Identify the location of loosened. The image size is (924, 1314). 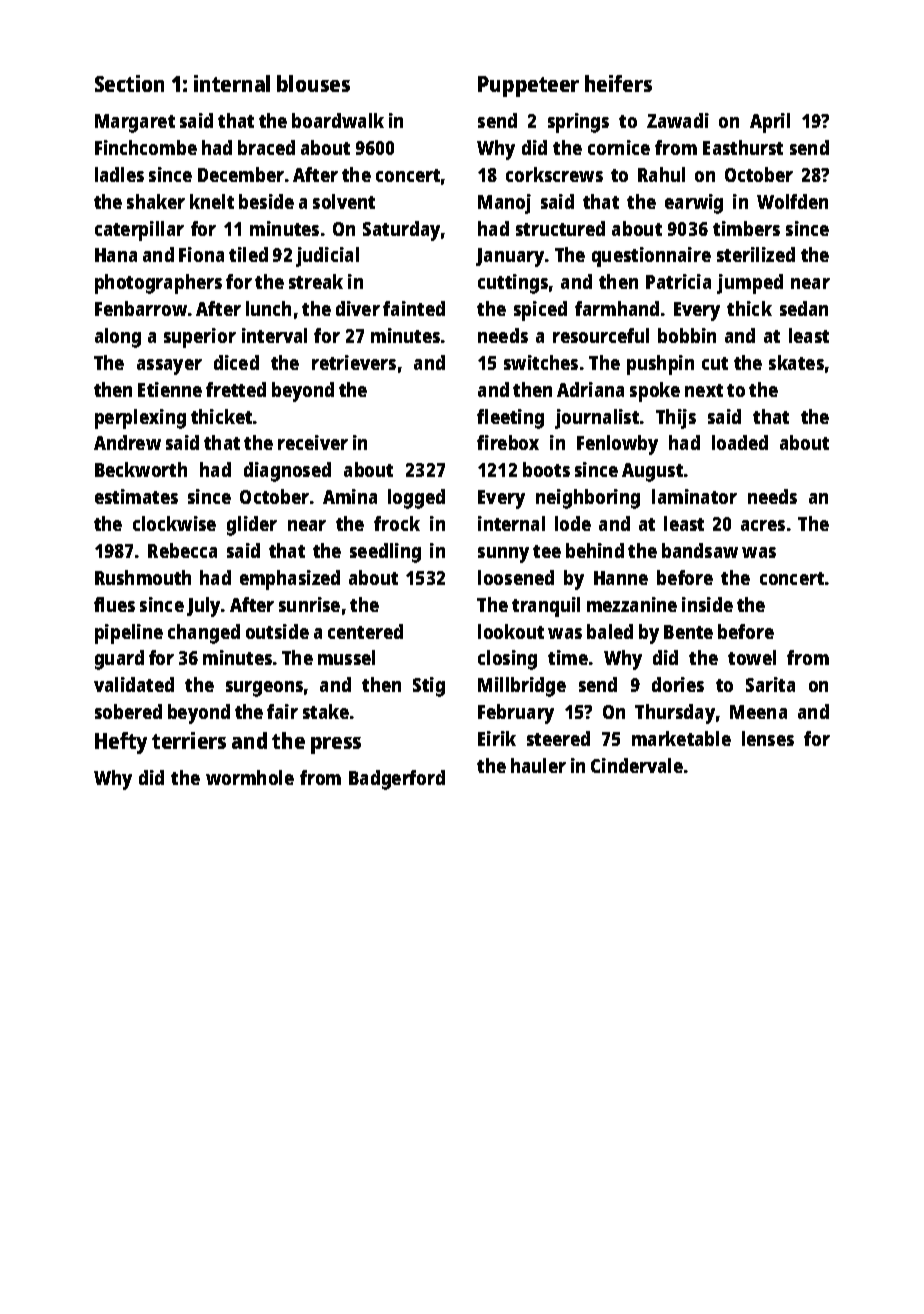
(516, 577).
